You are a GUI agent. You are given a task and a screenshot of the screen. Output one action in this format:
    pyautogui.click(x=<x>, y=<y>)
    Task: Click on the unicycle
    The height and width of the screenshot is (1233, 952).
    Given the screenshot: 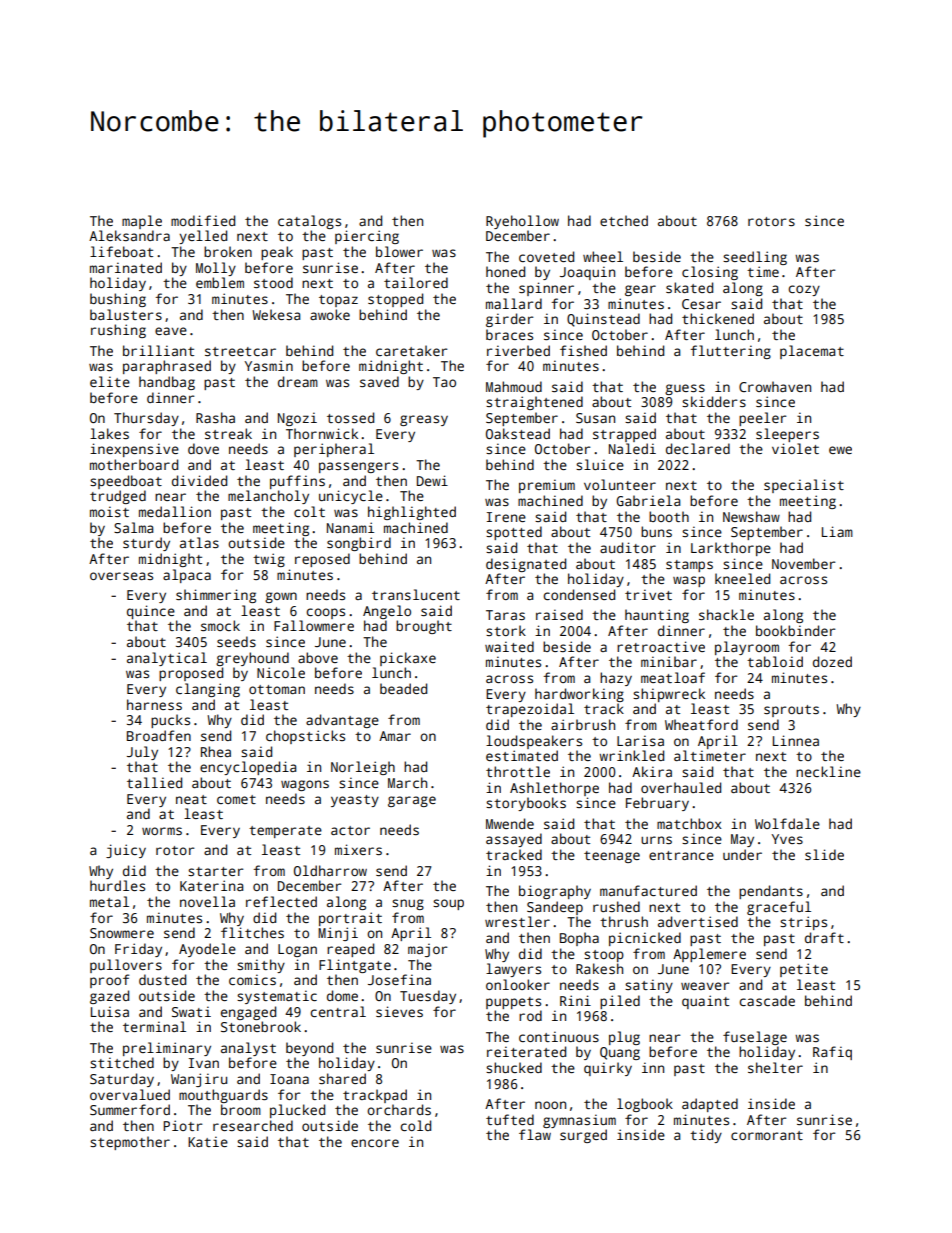 What is the action you would take?
    pyautogui.click(x=351, y=497)
